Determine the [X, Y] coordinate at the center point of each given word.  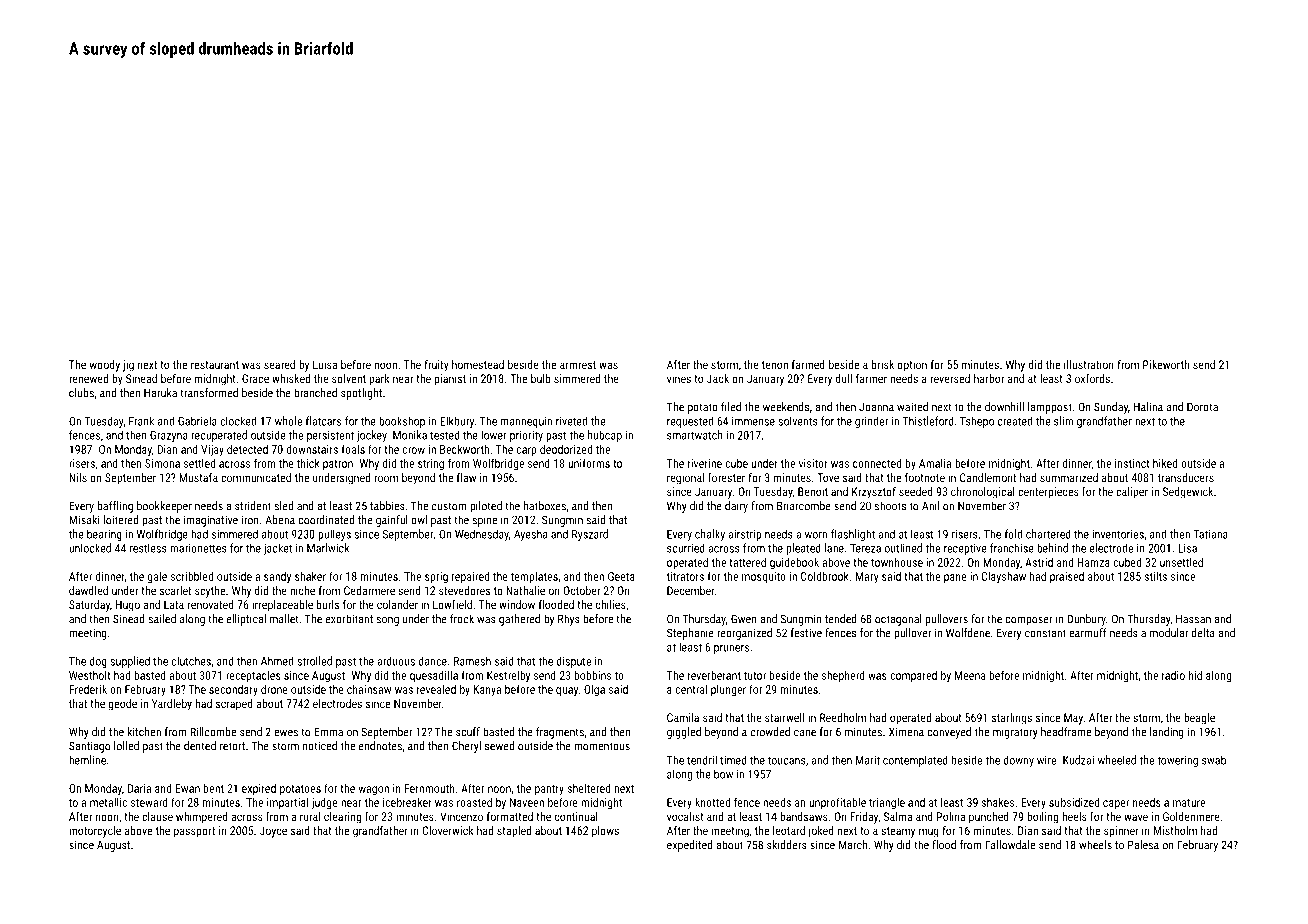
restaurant [215, 365]
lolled [126, 746]
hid [1195, 675]
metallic [108, 802]
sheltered [588, 788]
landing [1167, 733]
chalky [710, 535]
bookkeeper [164, 507]
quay [567, 692]
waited [912, 407]
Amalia [935, 463]
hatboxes [545, 506]
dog [98, 662]
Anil [930, 505]
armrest [578, 365]
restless [148, 548]
